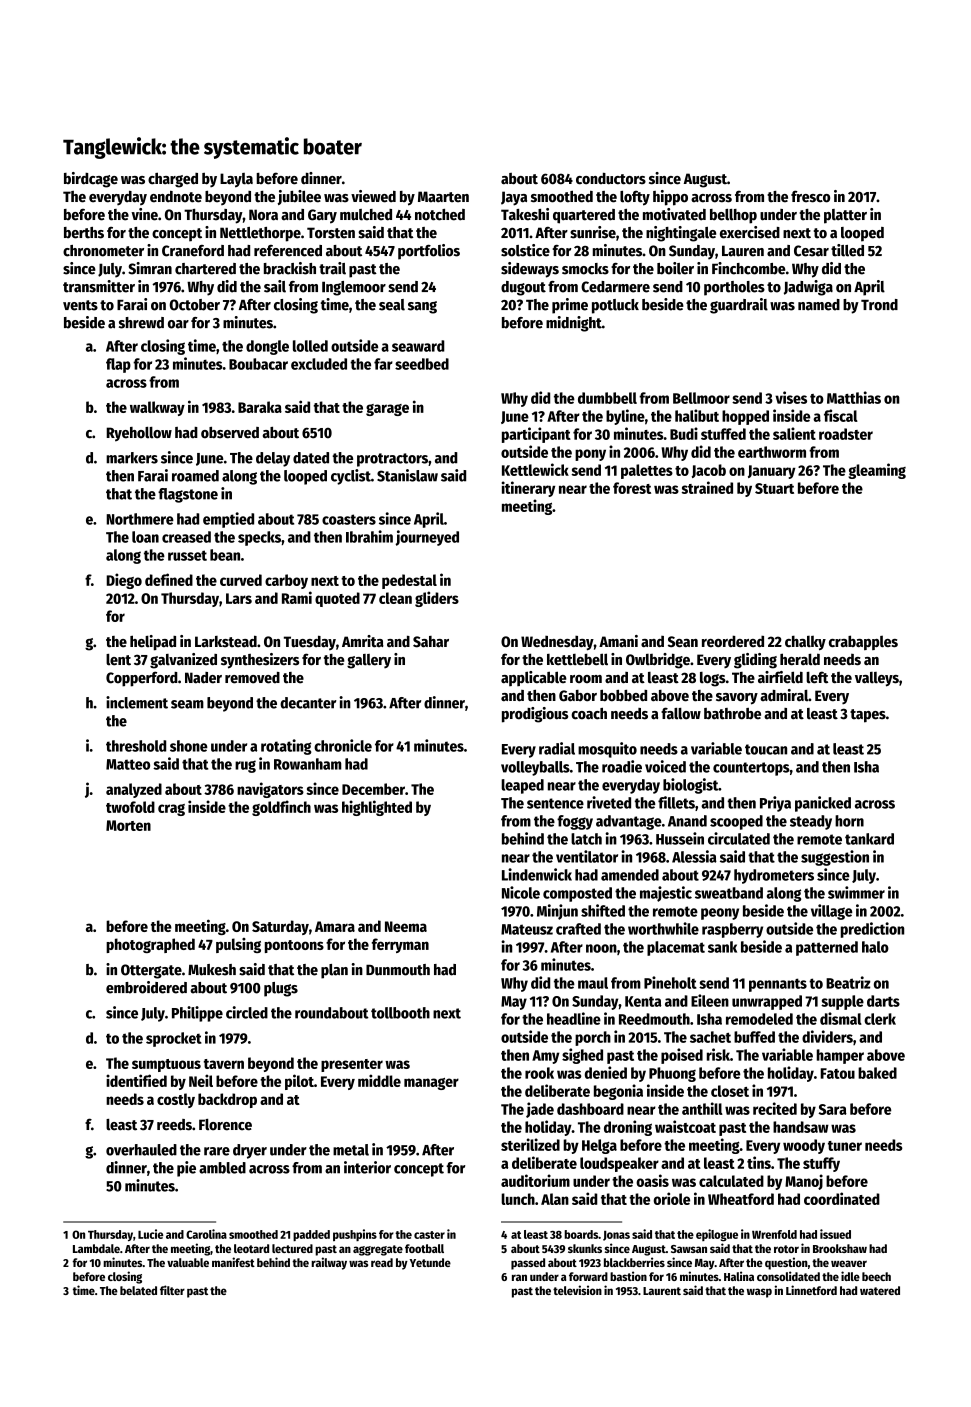 The image size is (971, 1407). Describe the element at coordinates (670, 198) in the screenshot. I see `hippo` at that location.
